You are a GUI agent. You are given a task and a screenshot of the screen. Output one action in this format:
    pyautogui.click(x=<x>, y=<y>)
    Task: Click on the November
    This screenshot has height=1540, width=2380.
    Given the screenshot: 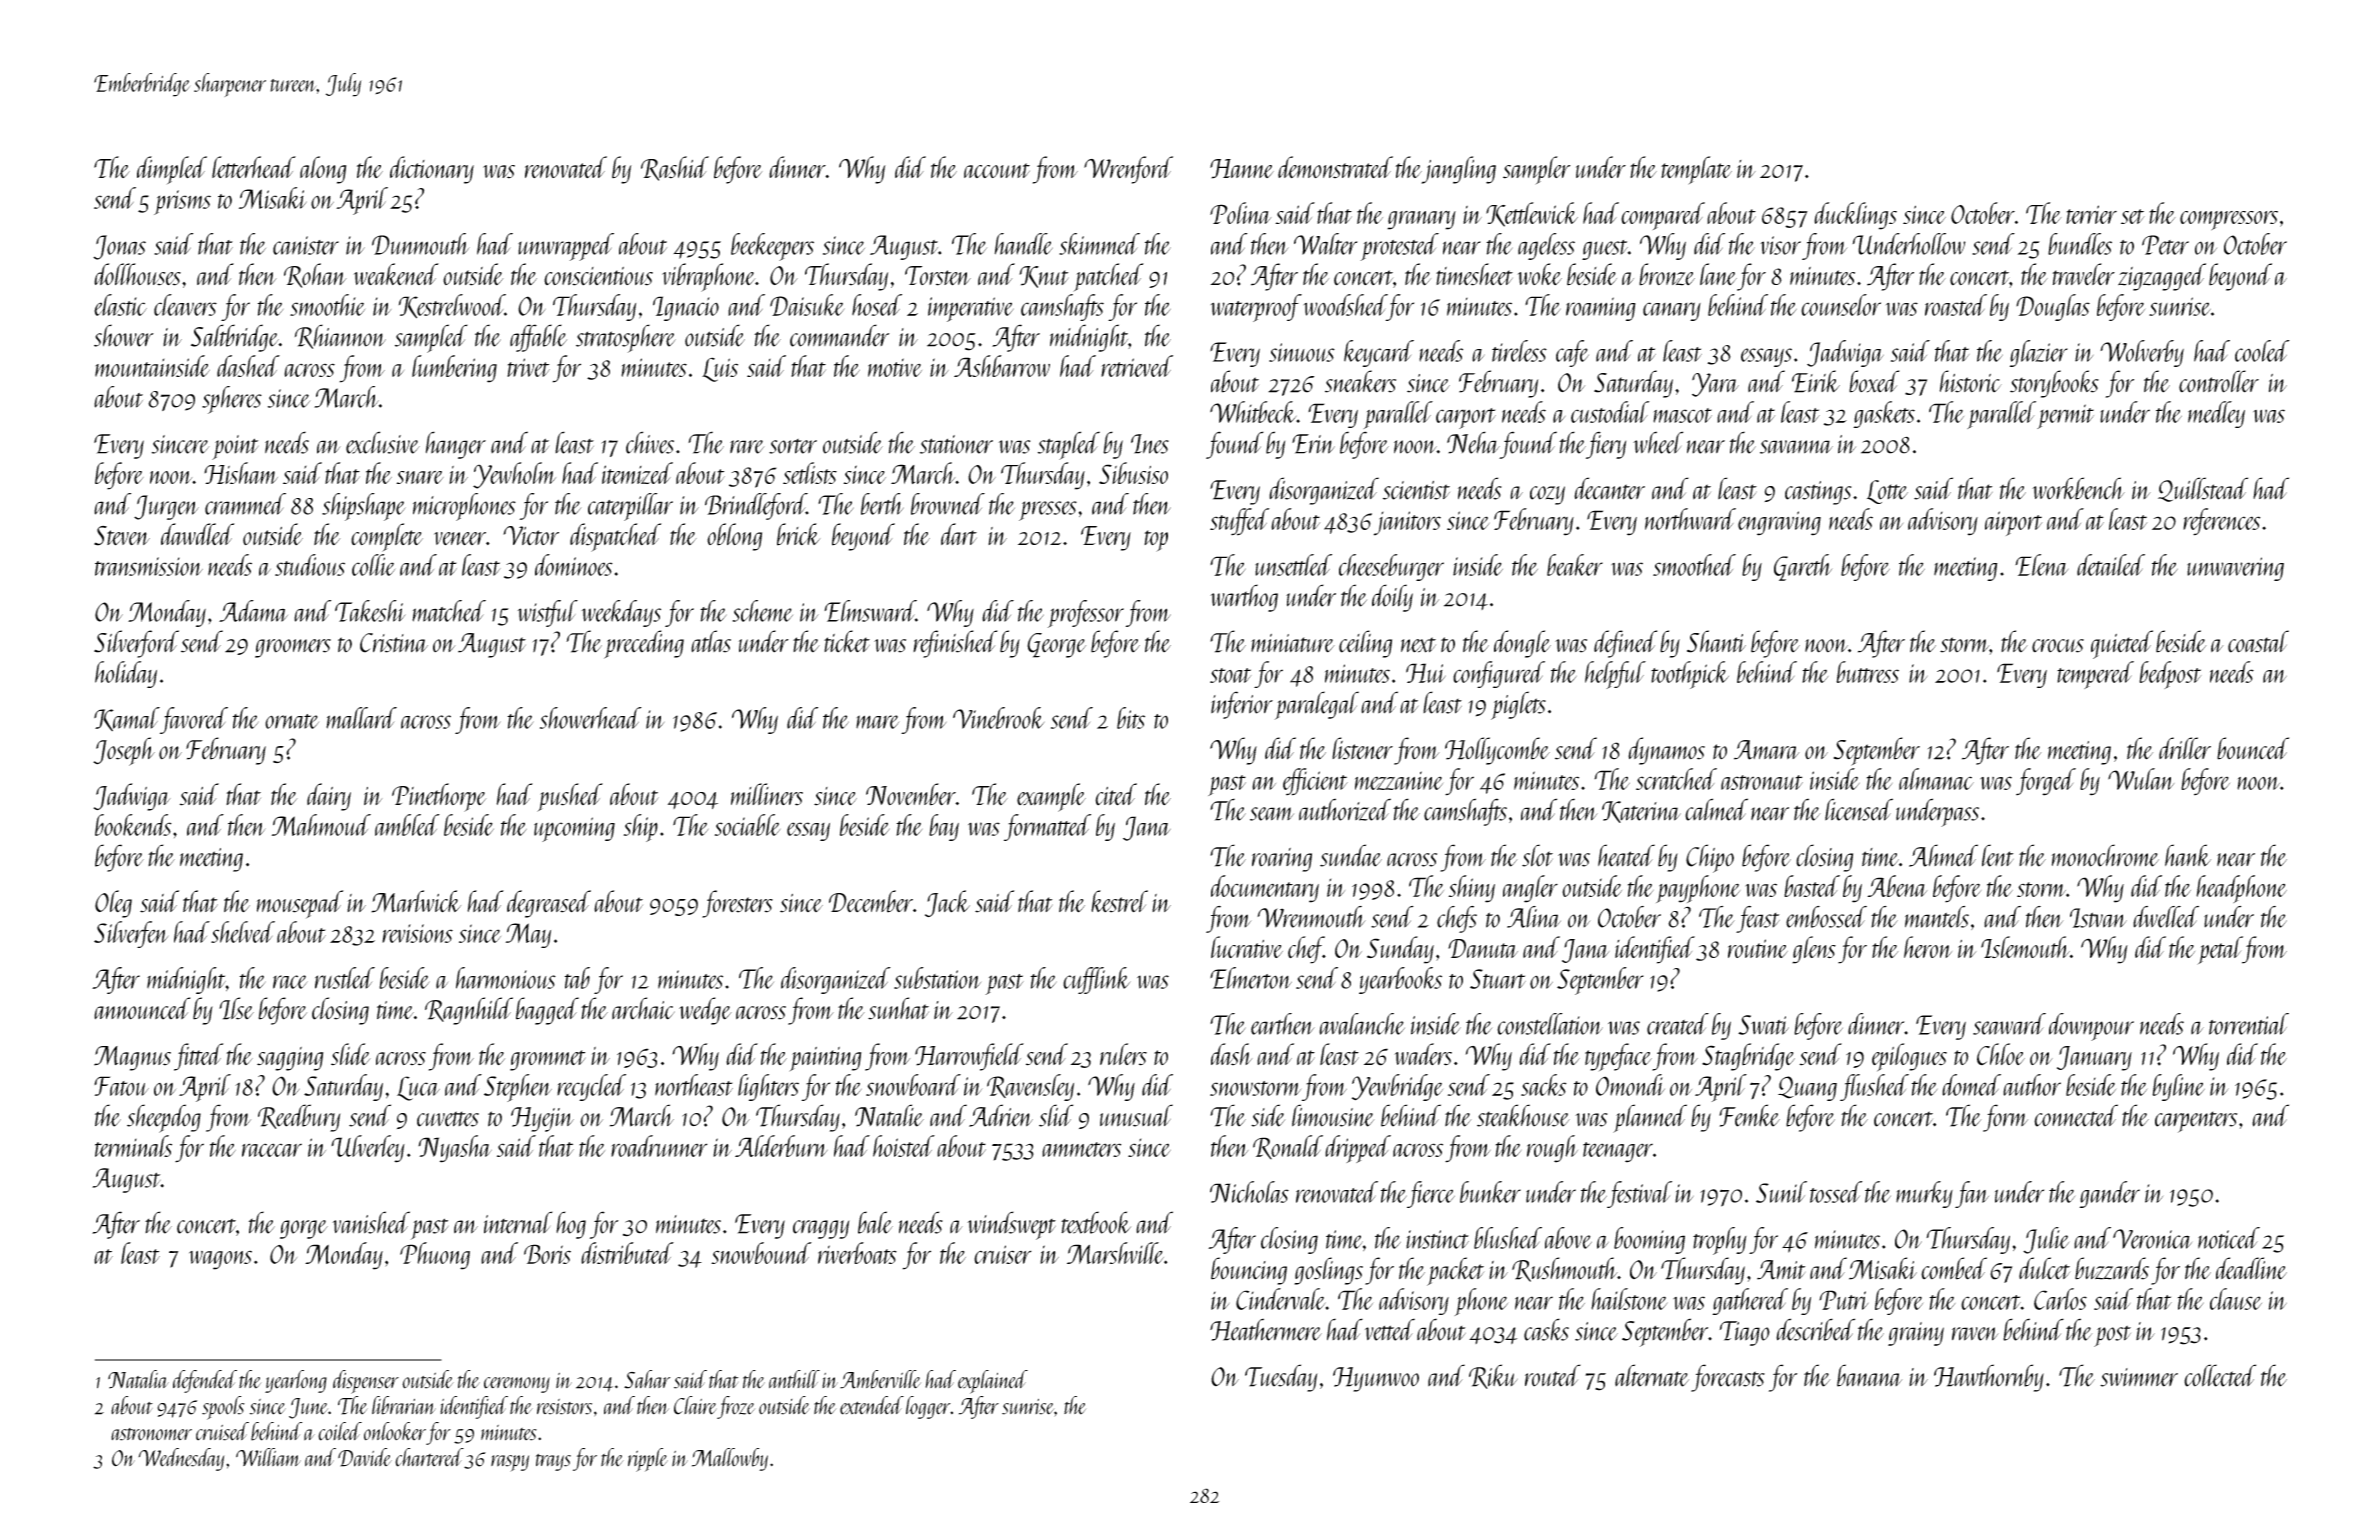 What is the action you would take?
    pyautogui.click(x=911, y=794)
